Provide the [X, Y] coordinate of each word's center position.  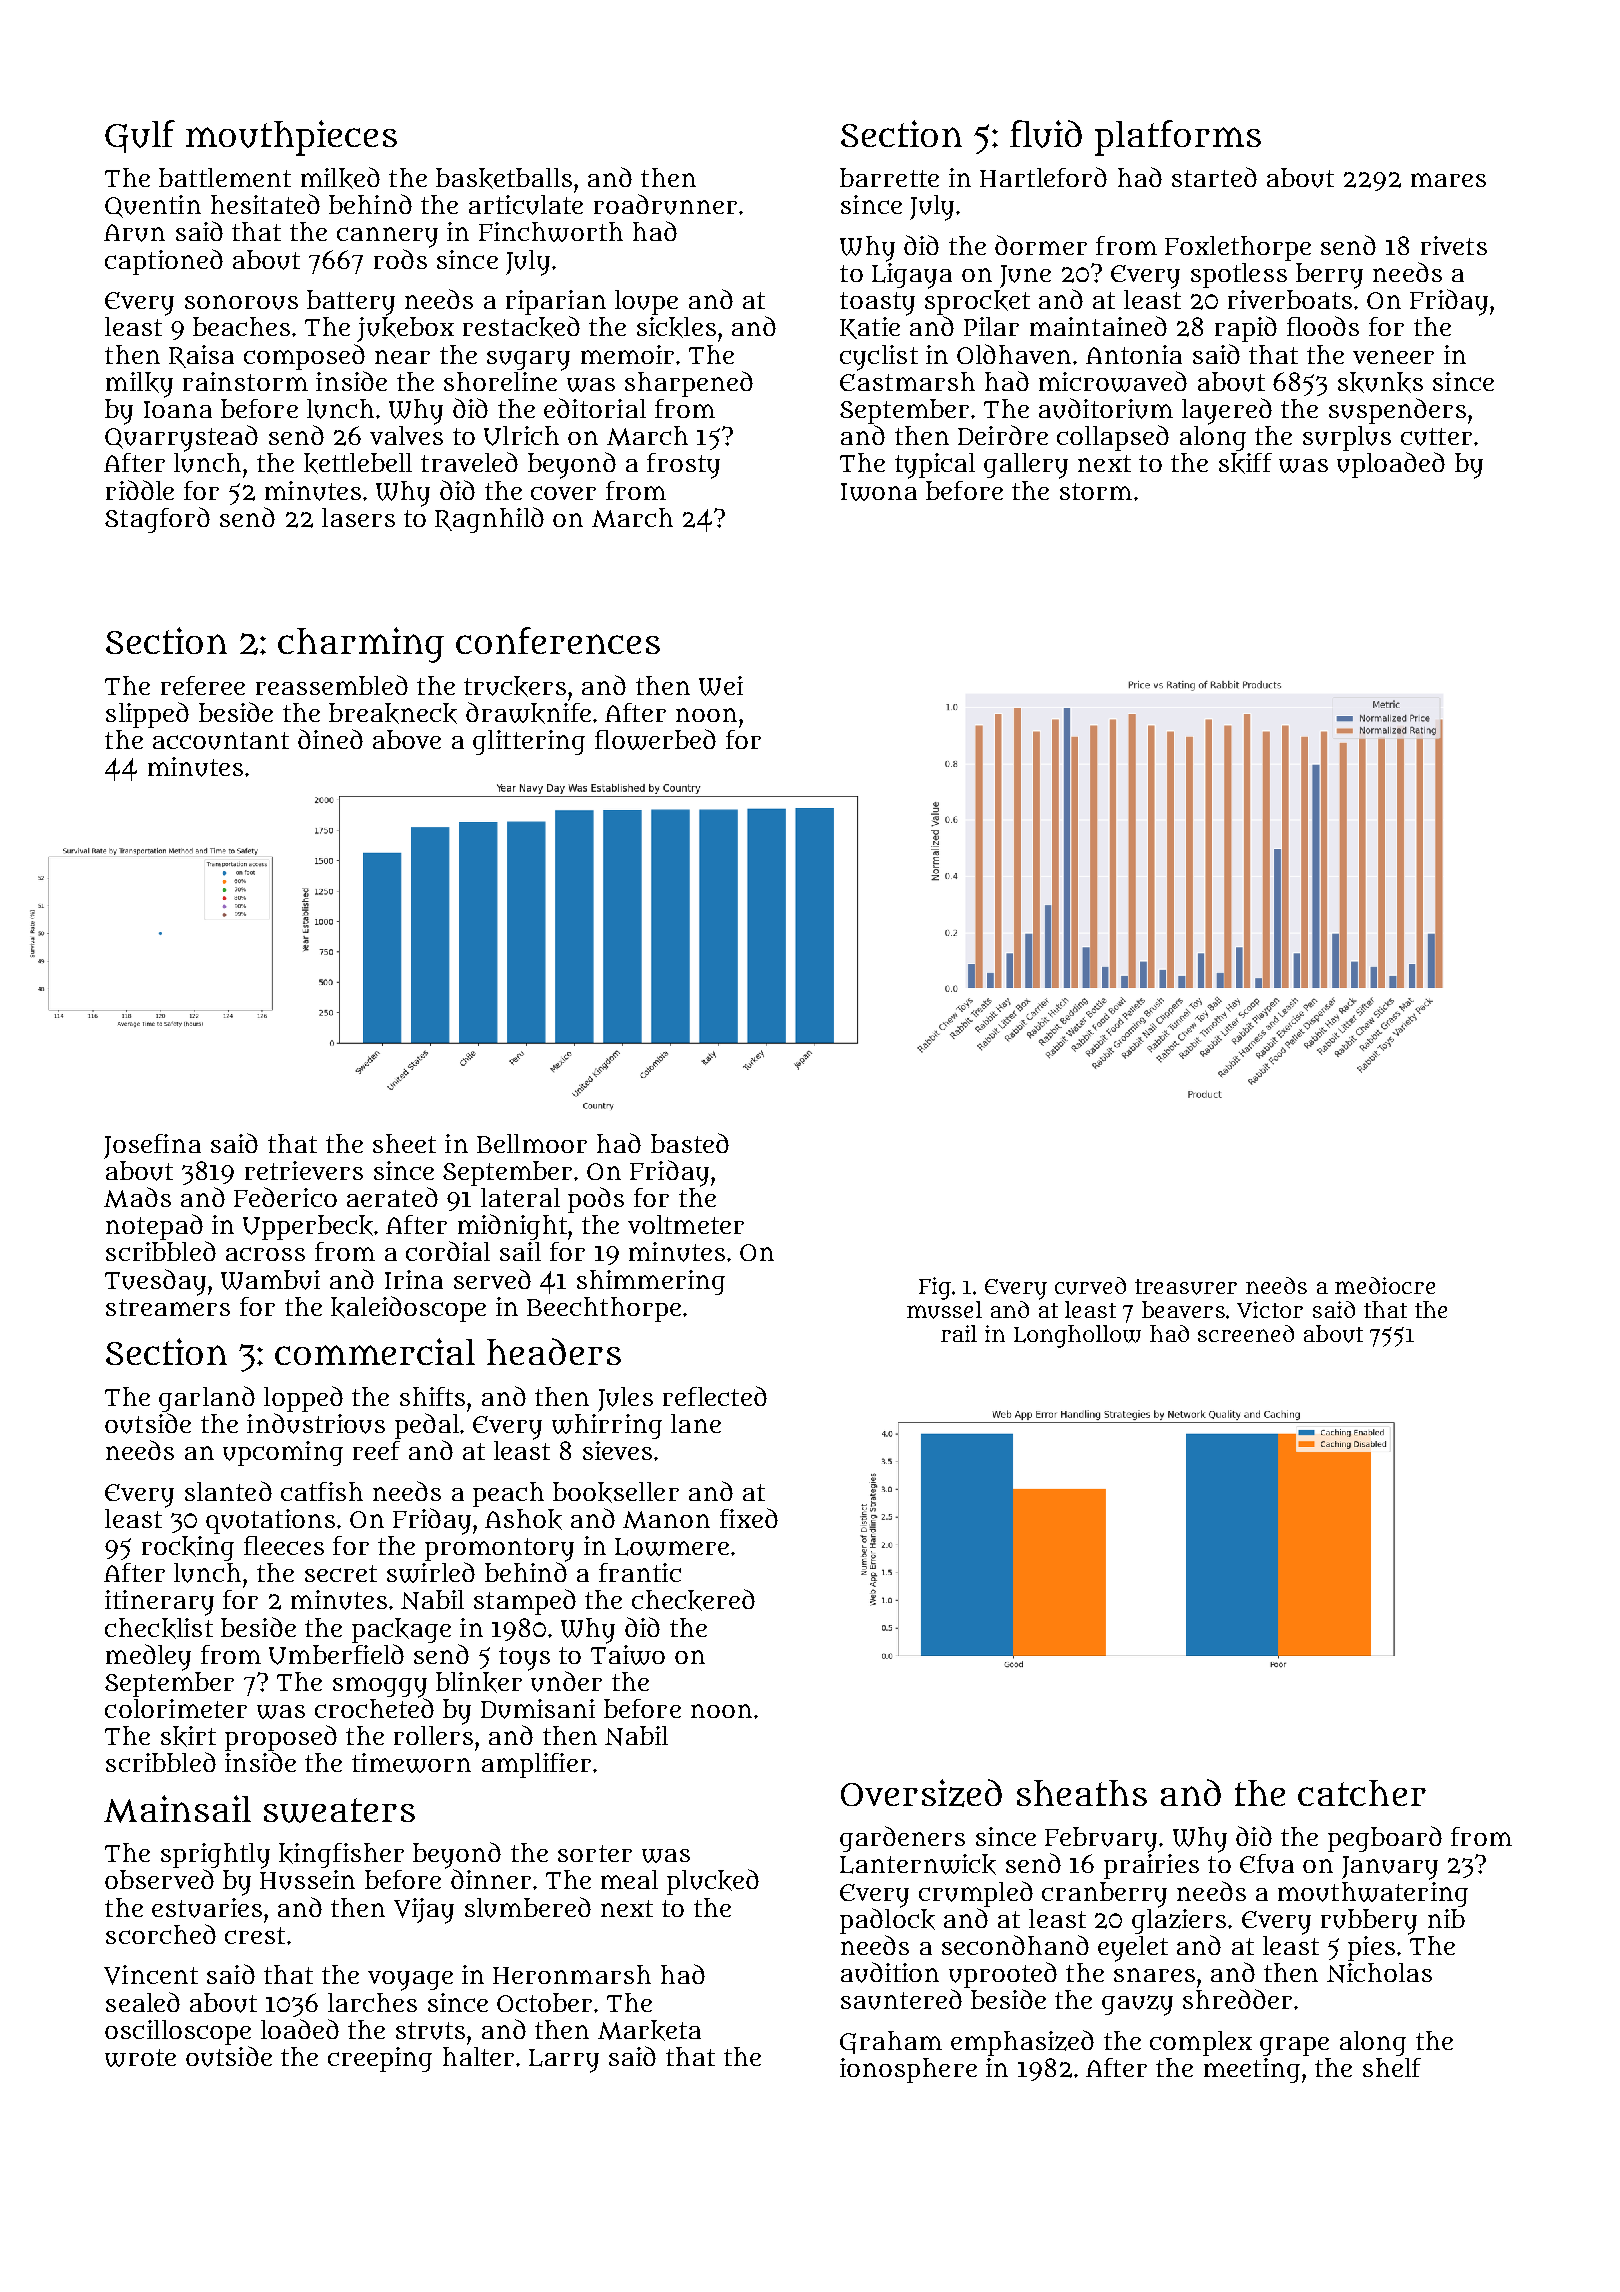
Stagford [157, 520]
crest [255, 1935]
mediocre [1385, 1285]
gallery [1026, 466]
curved [1090, 1286]
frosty [683, 466]
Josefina [152, 1146]
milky [139, 385]
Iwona [879, 492]
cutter [1436, 437]
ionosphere [908, 2070]
